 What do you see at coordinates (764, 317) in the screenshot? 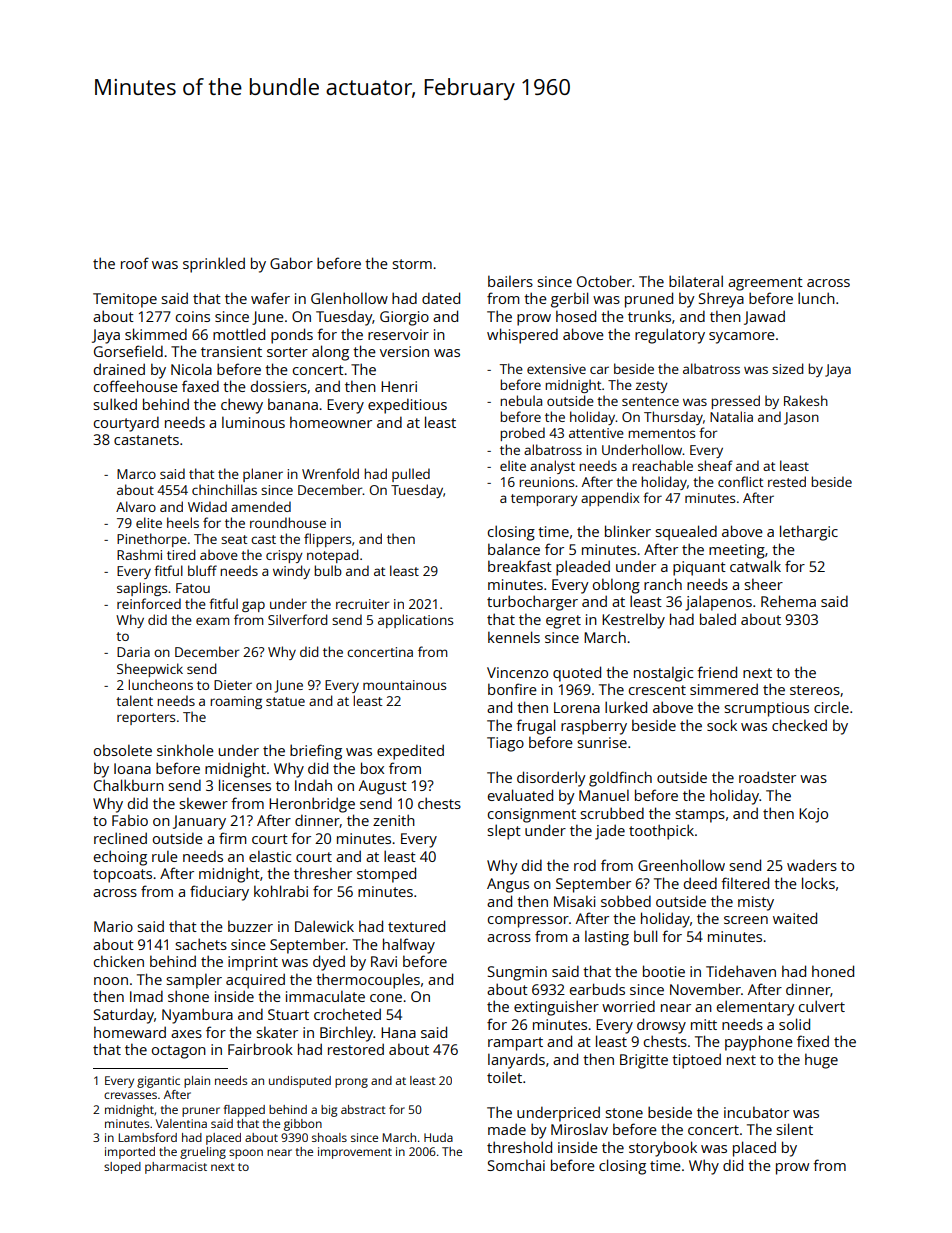
I see `Jawad` at bounding box center [764, 317].
